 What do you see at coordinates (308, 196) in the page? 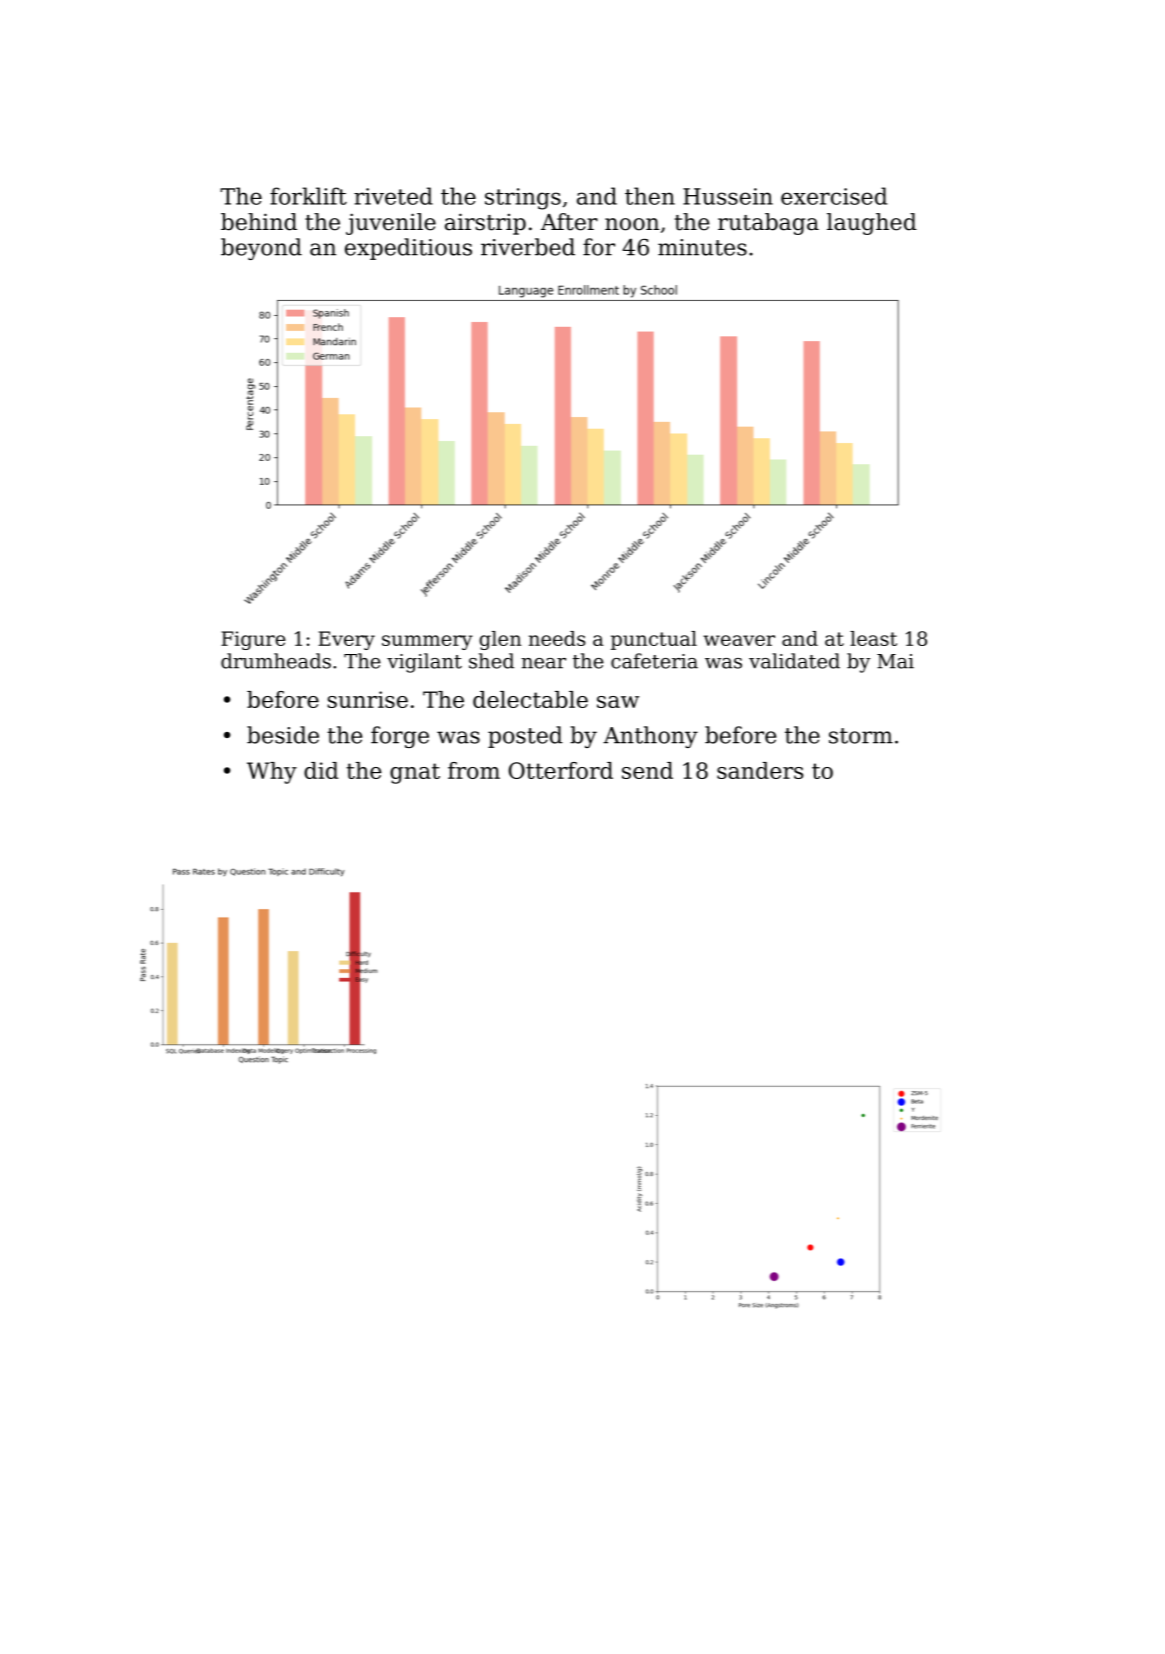
I see `forklift` at bounding box center [308, 196].
